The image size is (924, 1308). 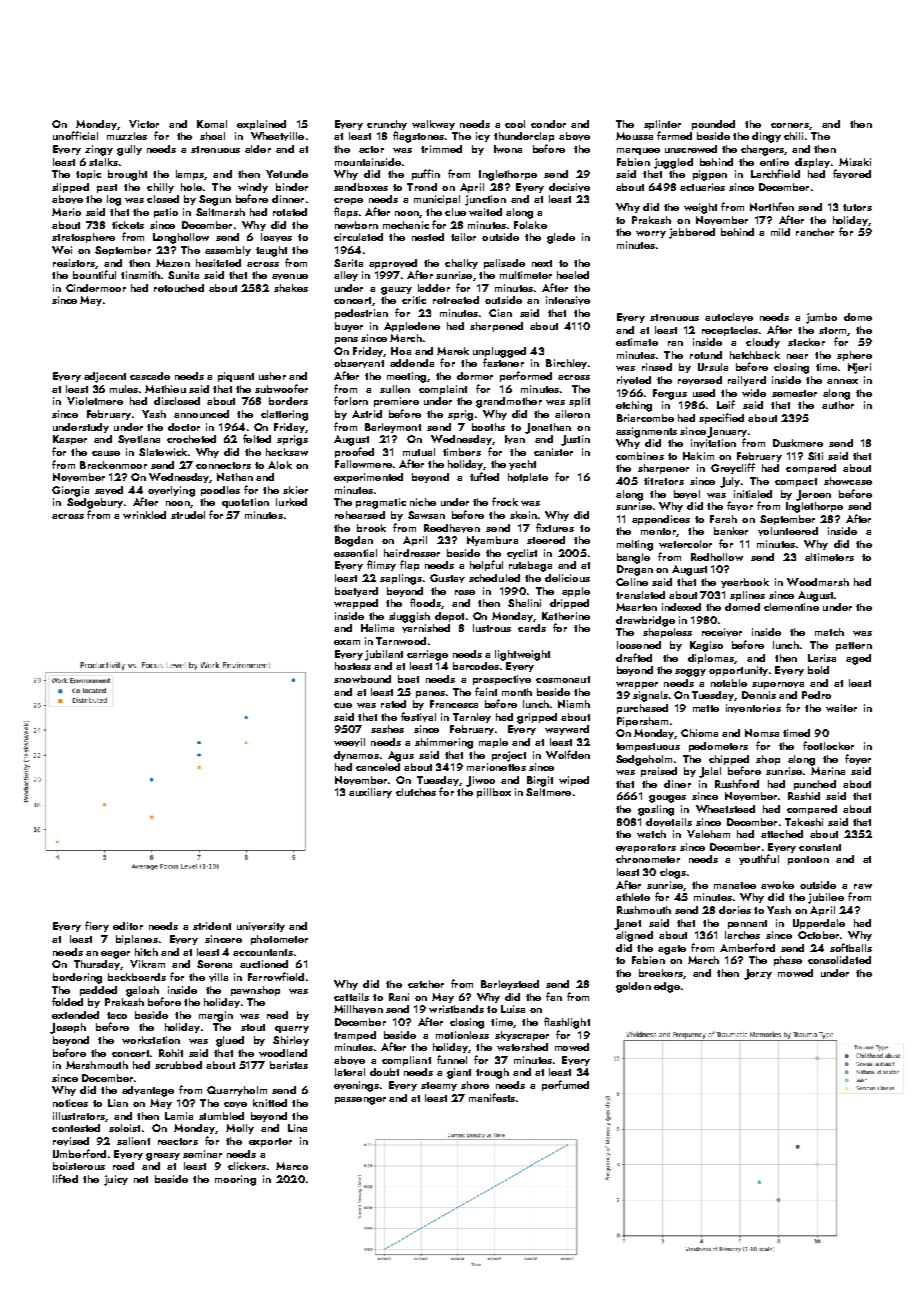 I want to click on waiter, so click(x=841, y=708).
